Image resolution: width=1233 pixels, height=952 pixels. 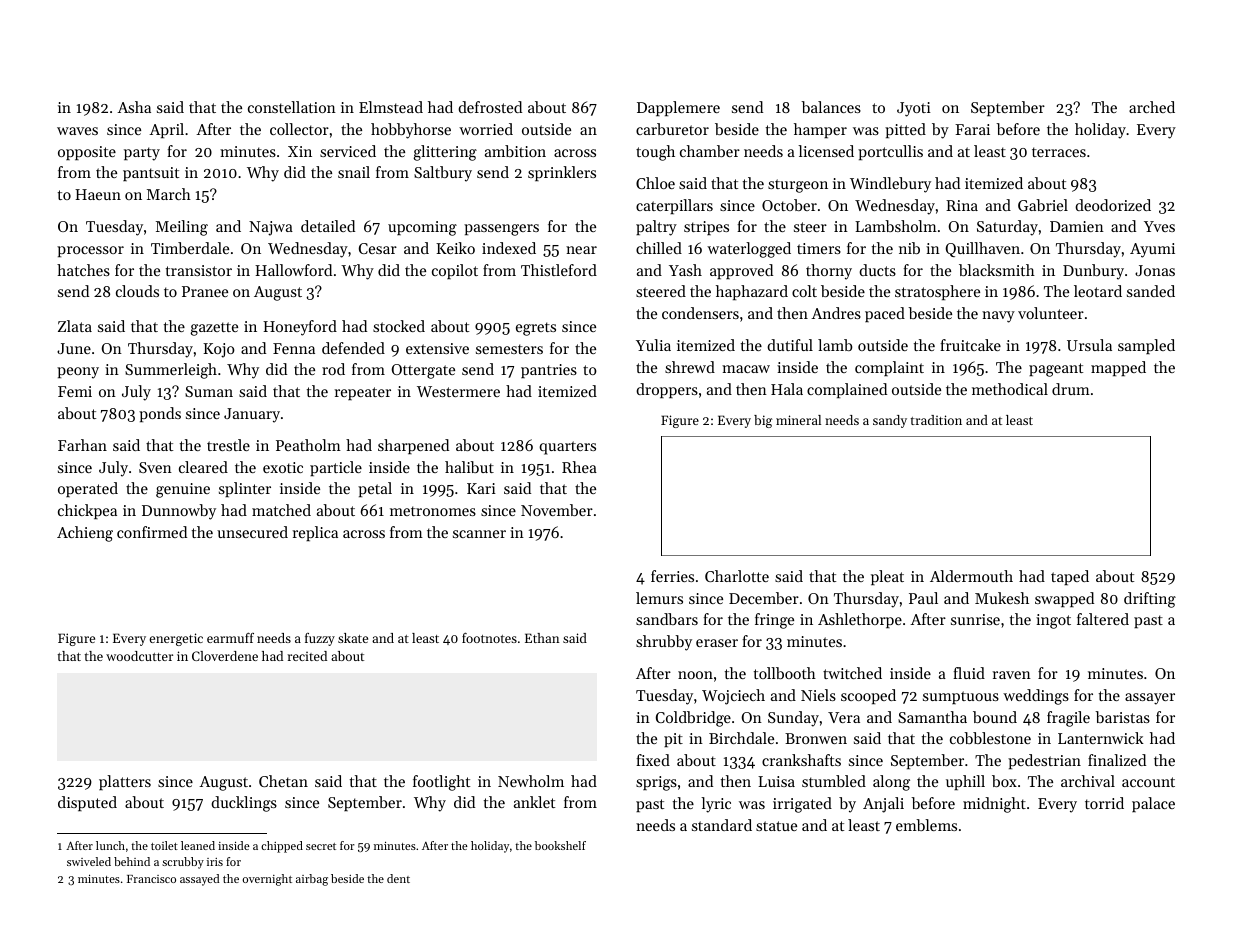 What do you see at coordinates (852, 673) in the screenshot?
I see `twitched` at bounding box center [852, 673].
